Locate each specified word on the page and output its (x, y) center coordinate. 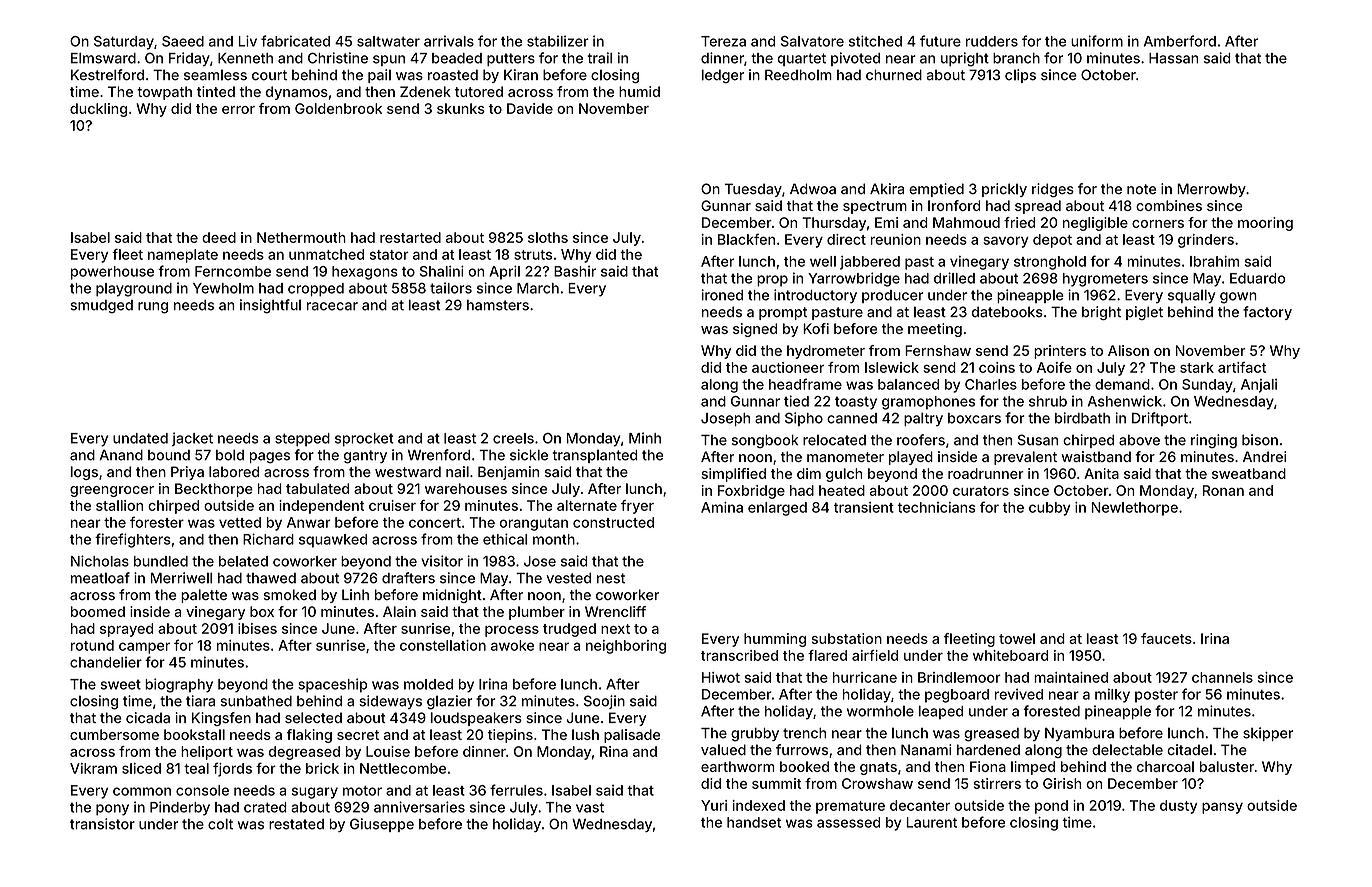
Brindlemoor (959, 677)
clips (1020, 76)
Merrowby (1211, 190)
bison (1260, 440)
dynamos (297, 93)
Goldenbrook (338, 108)
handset (754, 822)
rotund (92, 645)
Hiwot (721, 677)
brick (322, 768)
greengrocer (112, 491)
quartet (801, 59)
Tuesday (753, 190)
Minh (645, 438)
